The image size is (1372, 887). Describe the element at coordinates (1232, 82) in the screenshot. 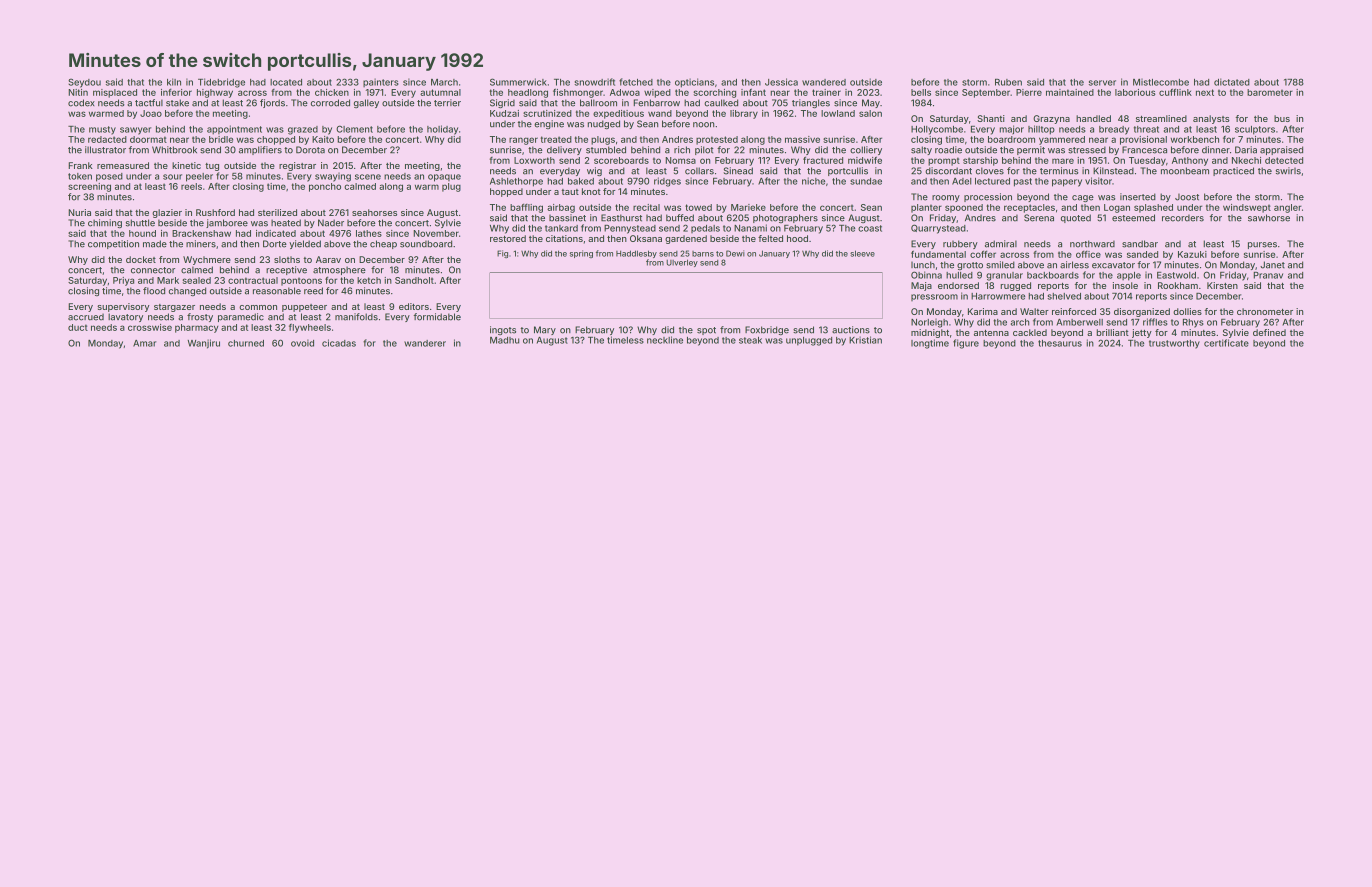

I see `dictated` at that location.
